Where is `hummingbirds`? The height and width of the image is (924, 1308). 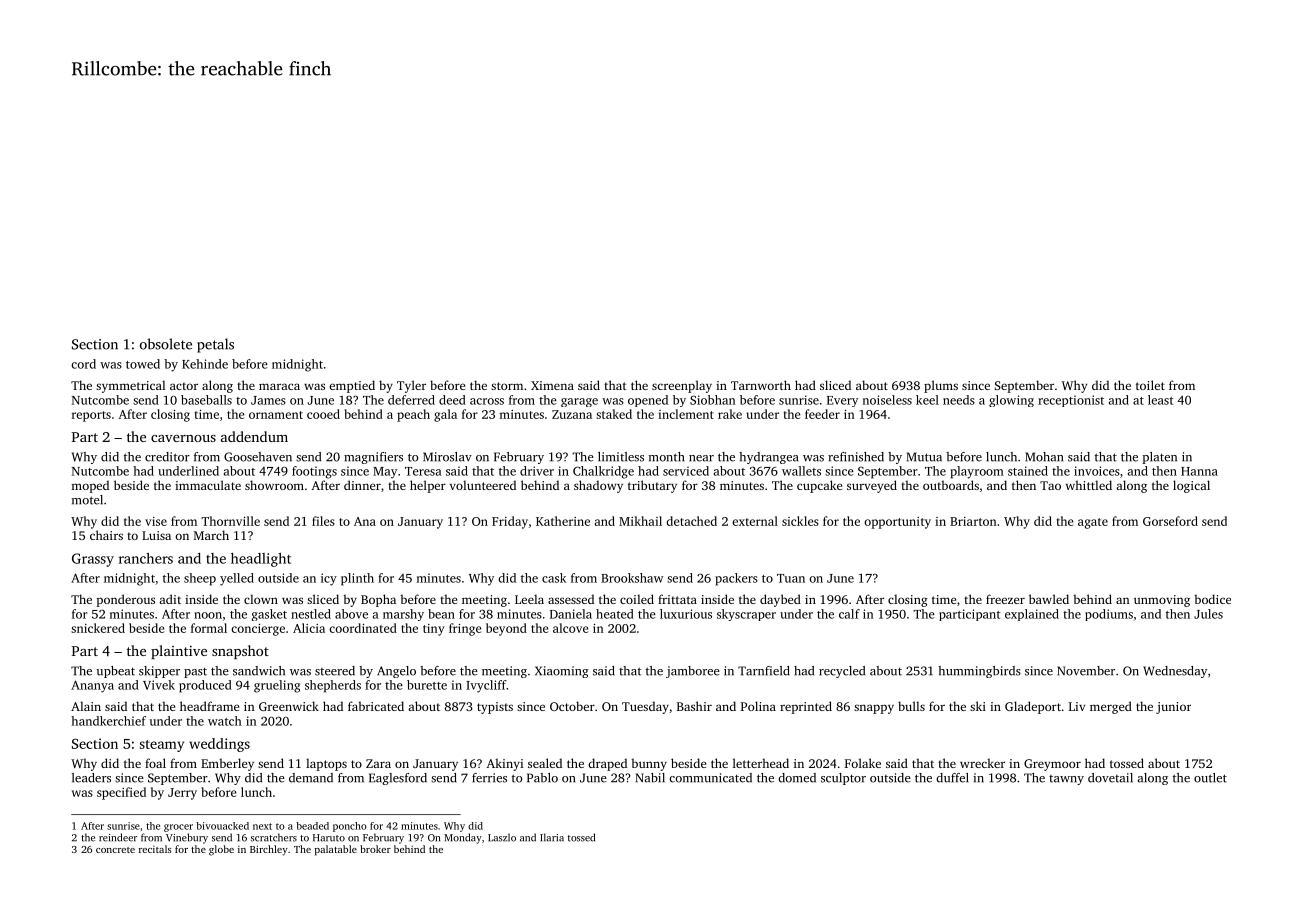
hummingbirds is located at coordinates (979, 672).
